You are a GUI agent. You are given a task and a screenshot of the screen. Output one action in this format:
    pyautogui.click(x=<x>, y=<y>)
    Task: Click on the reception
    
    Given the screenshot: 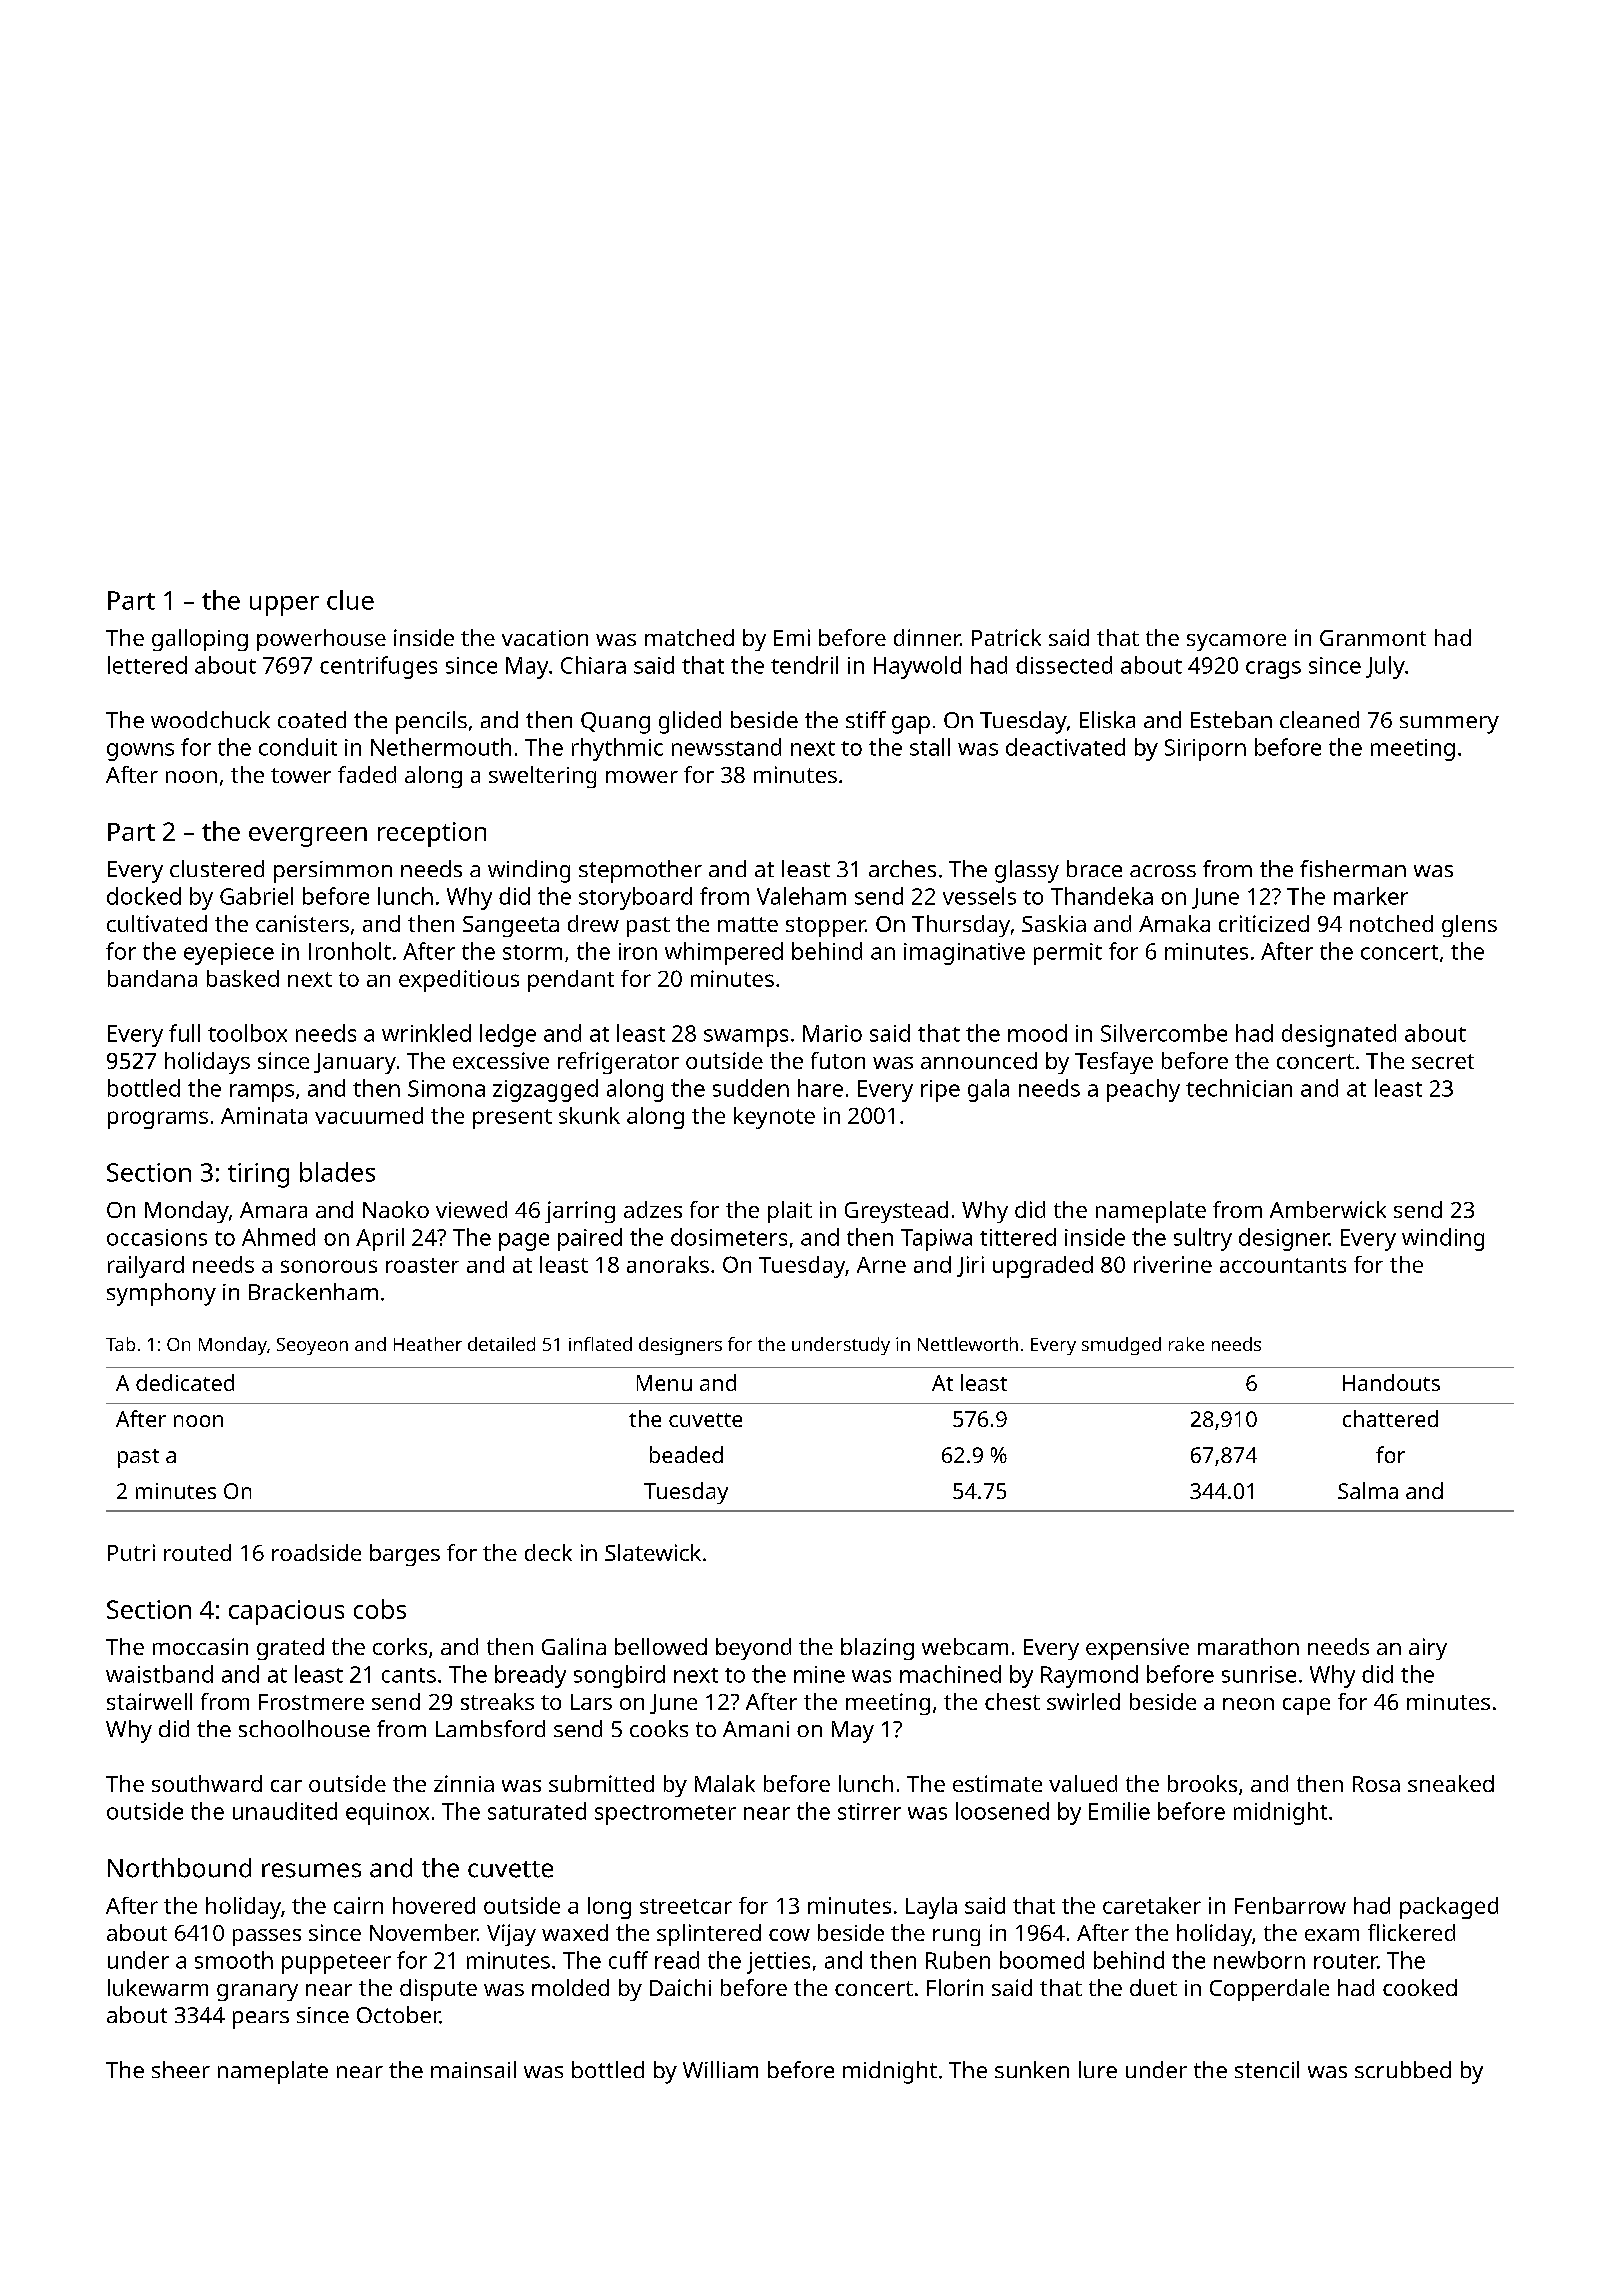 What is the action you would take?
    pyautogui.click(x=432, y=834)
